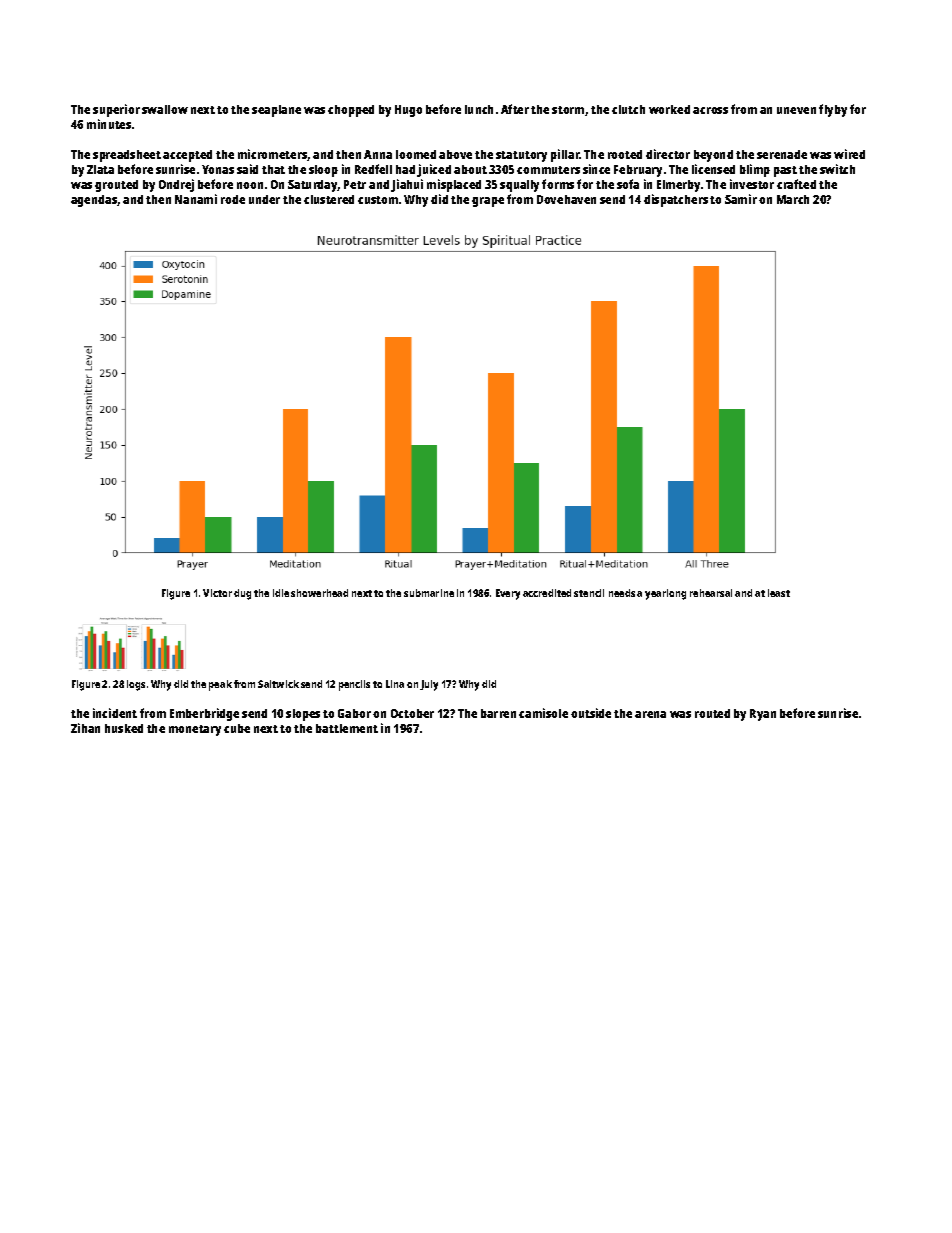  I want to click on uneven, so click(796, 110).
